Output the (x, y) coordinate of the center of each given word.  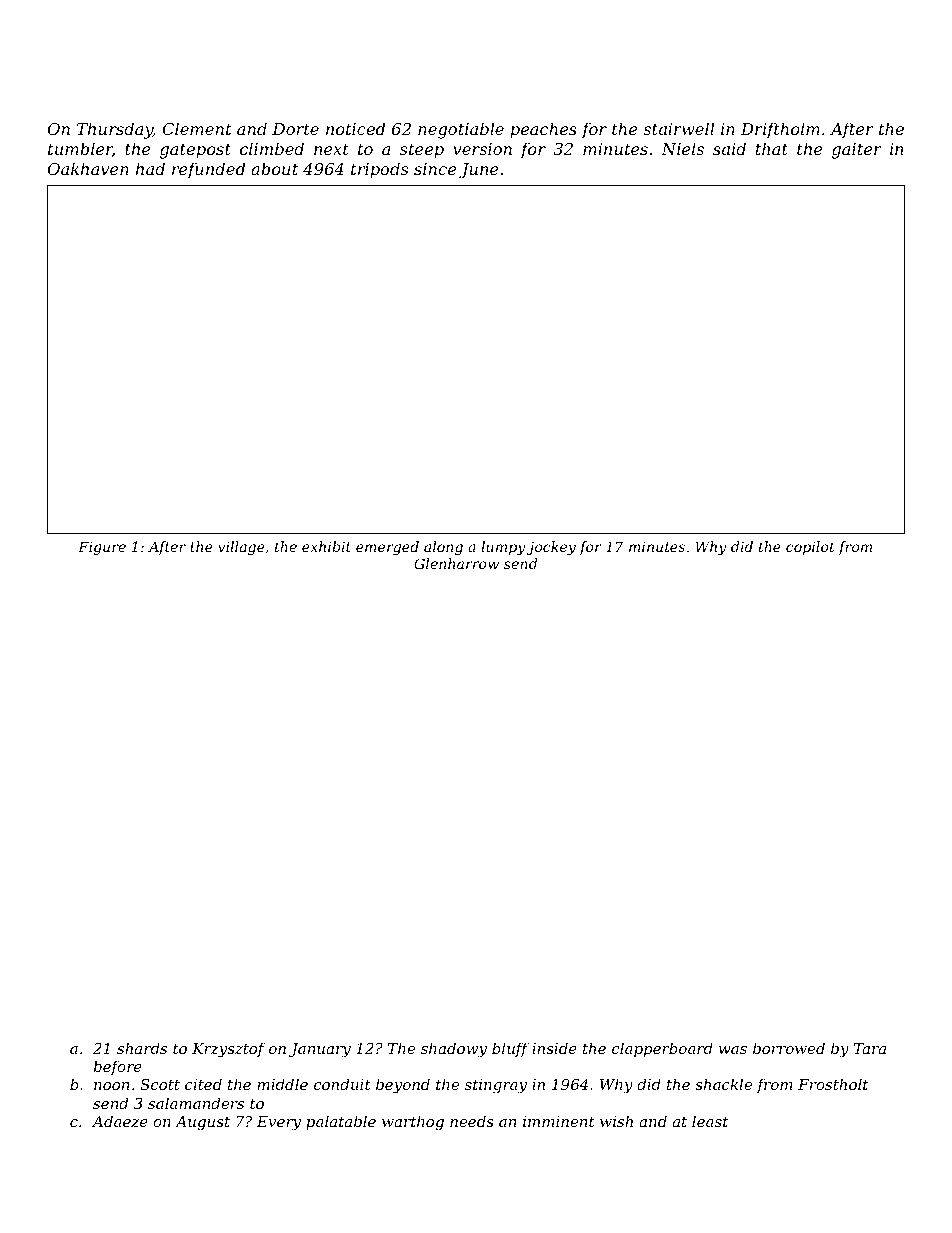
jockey (551, 548)
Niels (682, 148)
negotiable (461, 130)
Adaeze (120, 1121)
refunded (208, 170)
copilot (810, 548)
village (241, 548)
